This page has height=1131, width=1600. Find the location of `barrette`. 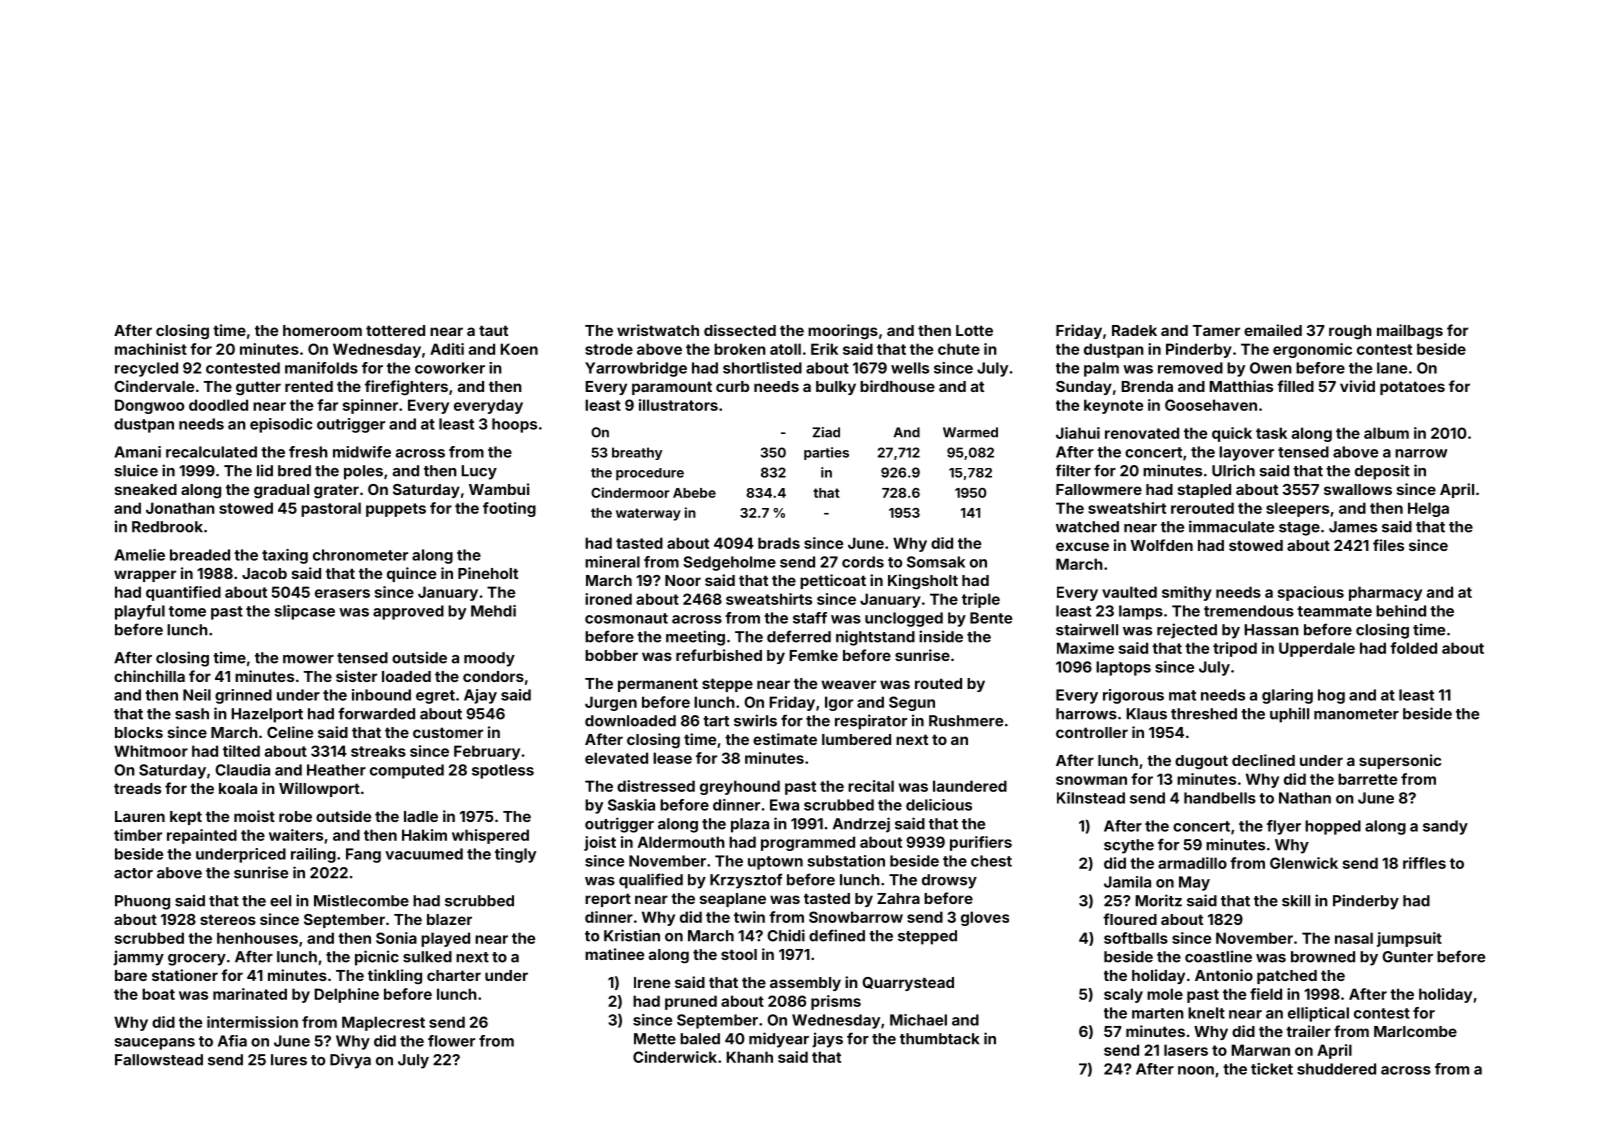

barrette is located at coordinates (1367, 779).
